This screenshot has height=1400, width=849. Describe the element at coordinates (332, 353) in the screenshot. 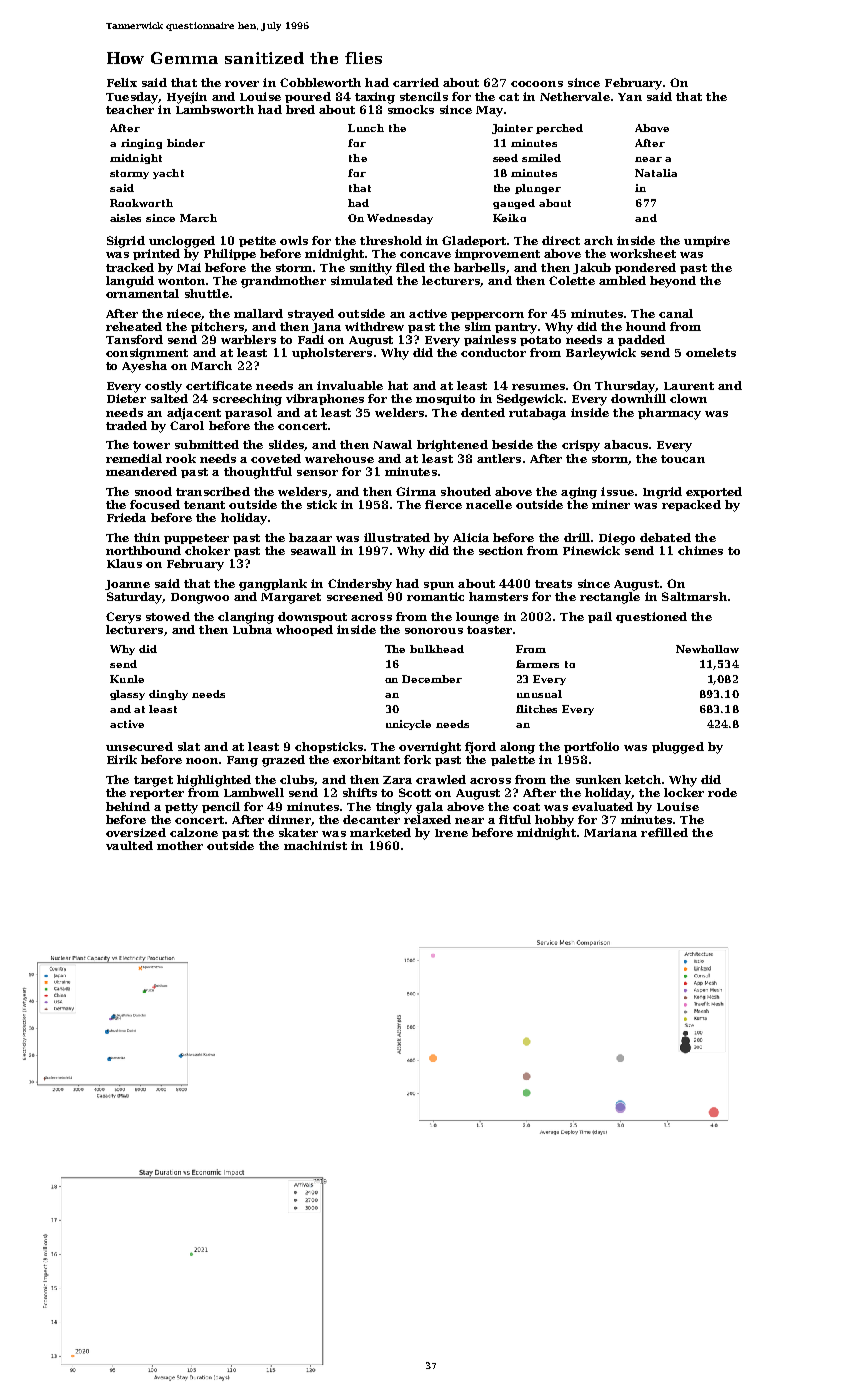

I see `upholsterers` at that location.
